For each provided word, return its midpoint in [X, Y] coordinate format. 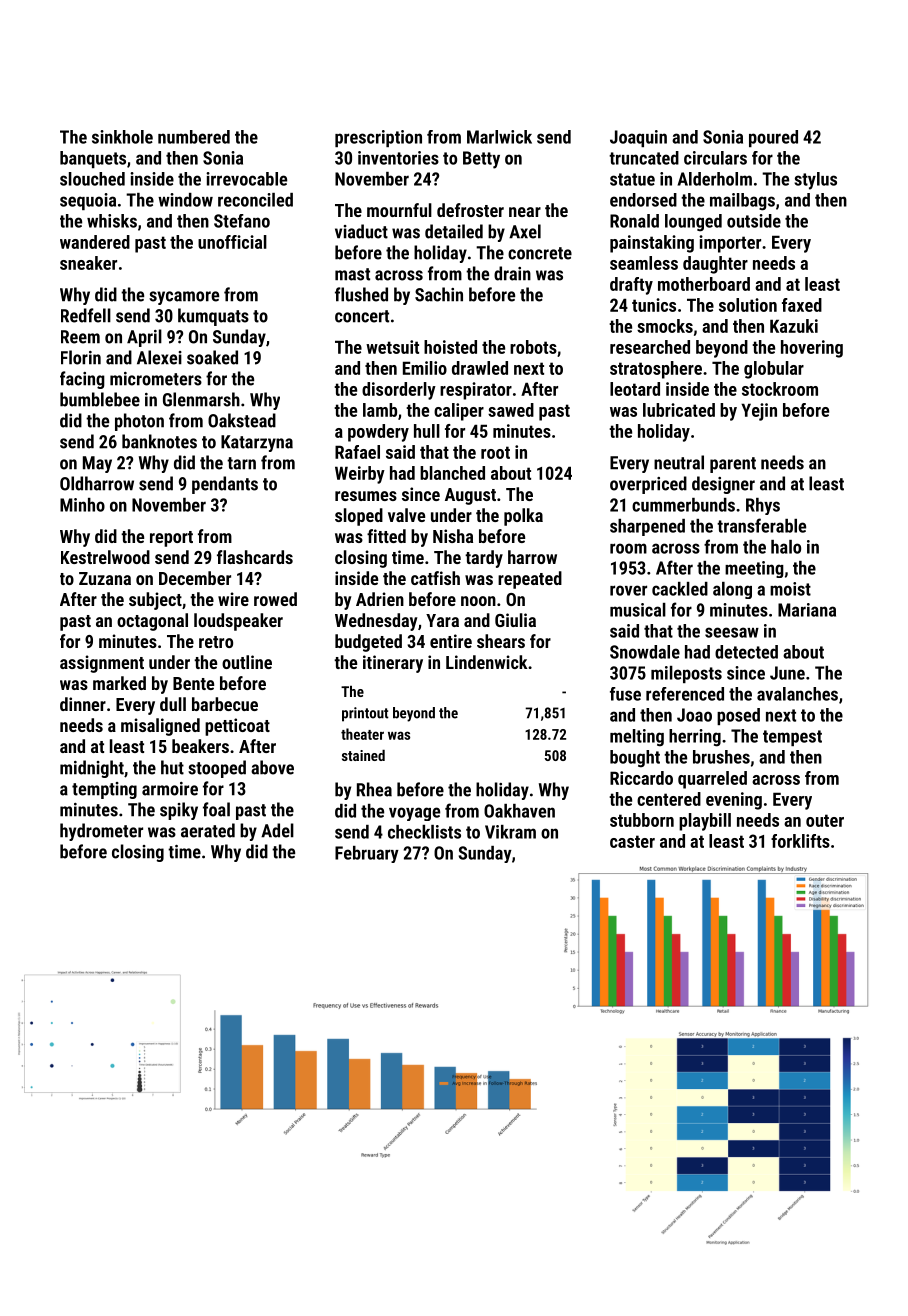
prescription [378, 138]
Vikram [510, 832]
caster [632, 841]
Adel [277, 830]
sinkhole [122, 137]
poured [773, 138]
